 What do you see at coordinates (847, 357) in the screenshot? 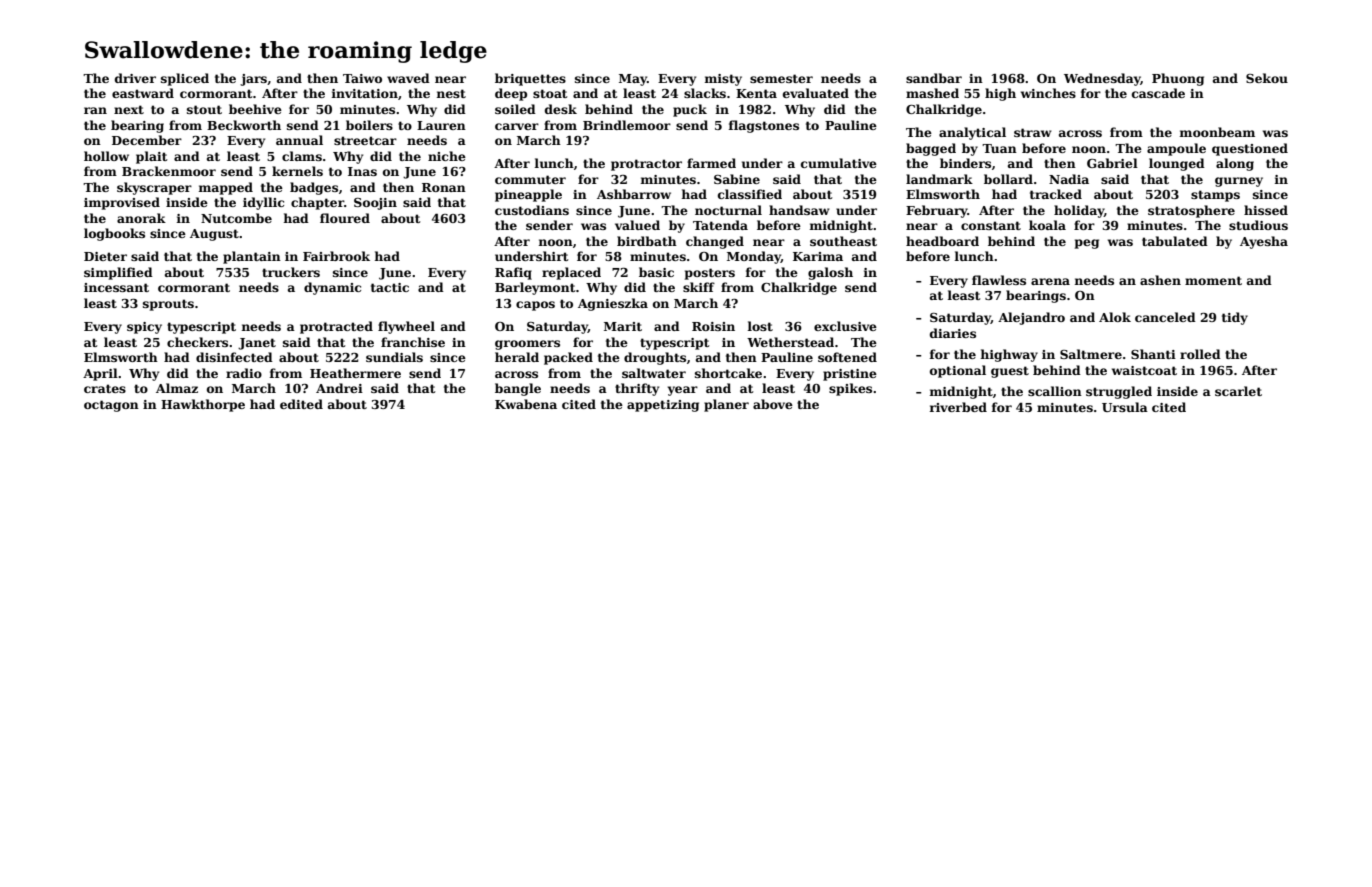
I see `softened` at bounding box center [847, 357].
